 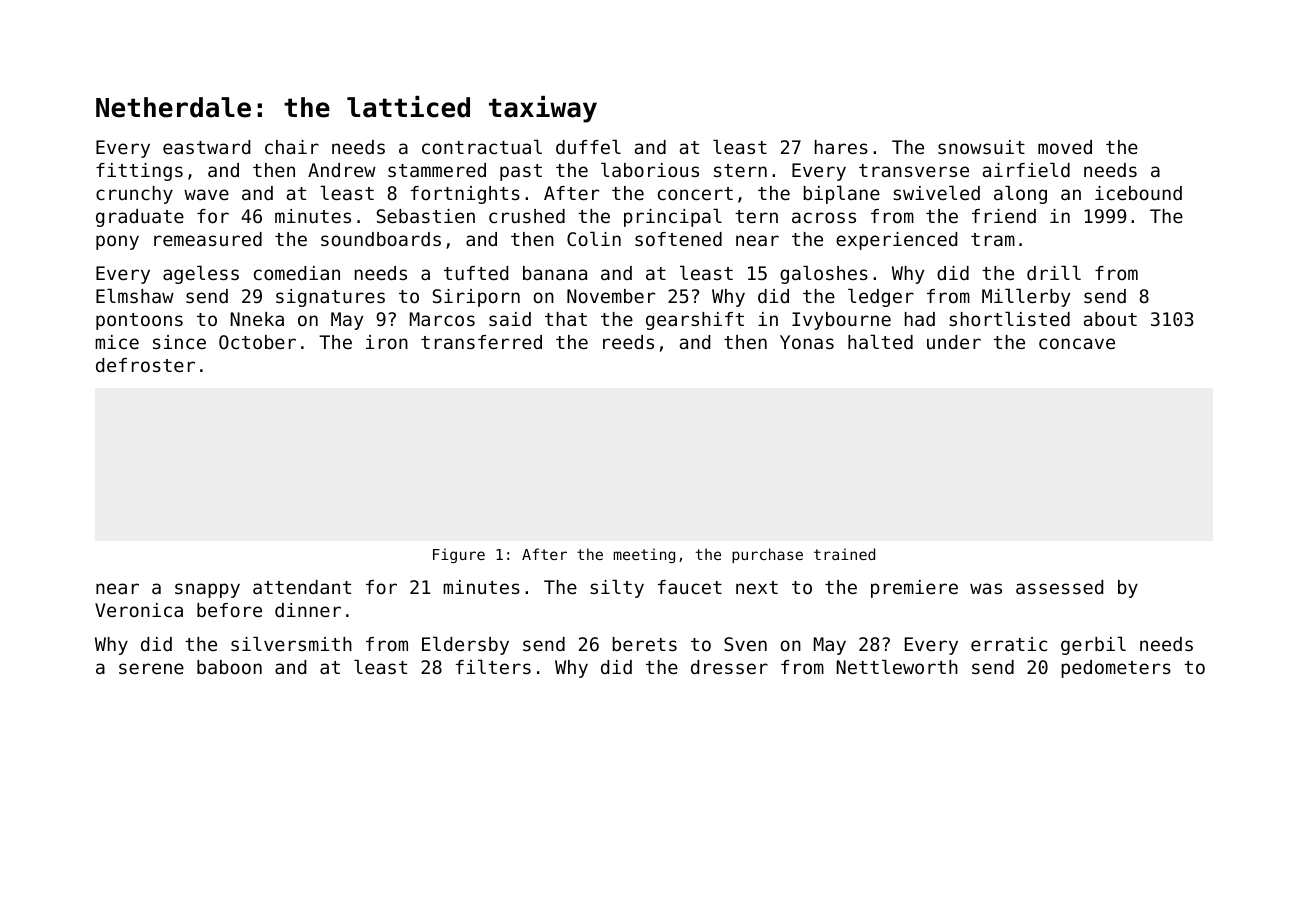 What do you see at coordinates (1065, 147) in the screenshot?
I see `moved` at bounding box center [1065, 147].
